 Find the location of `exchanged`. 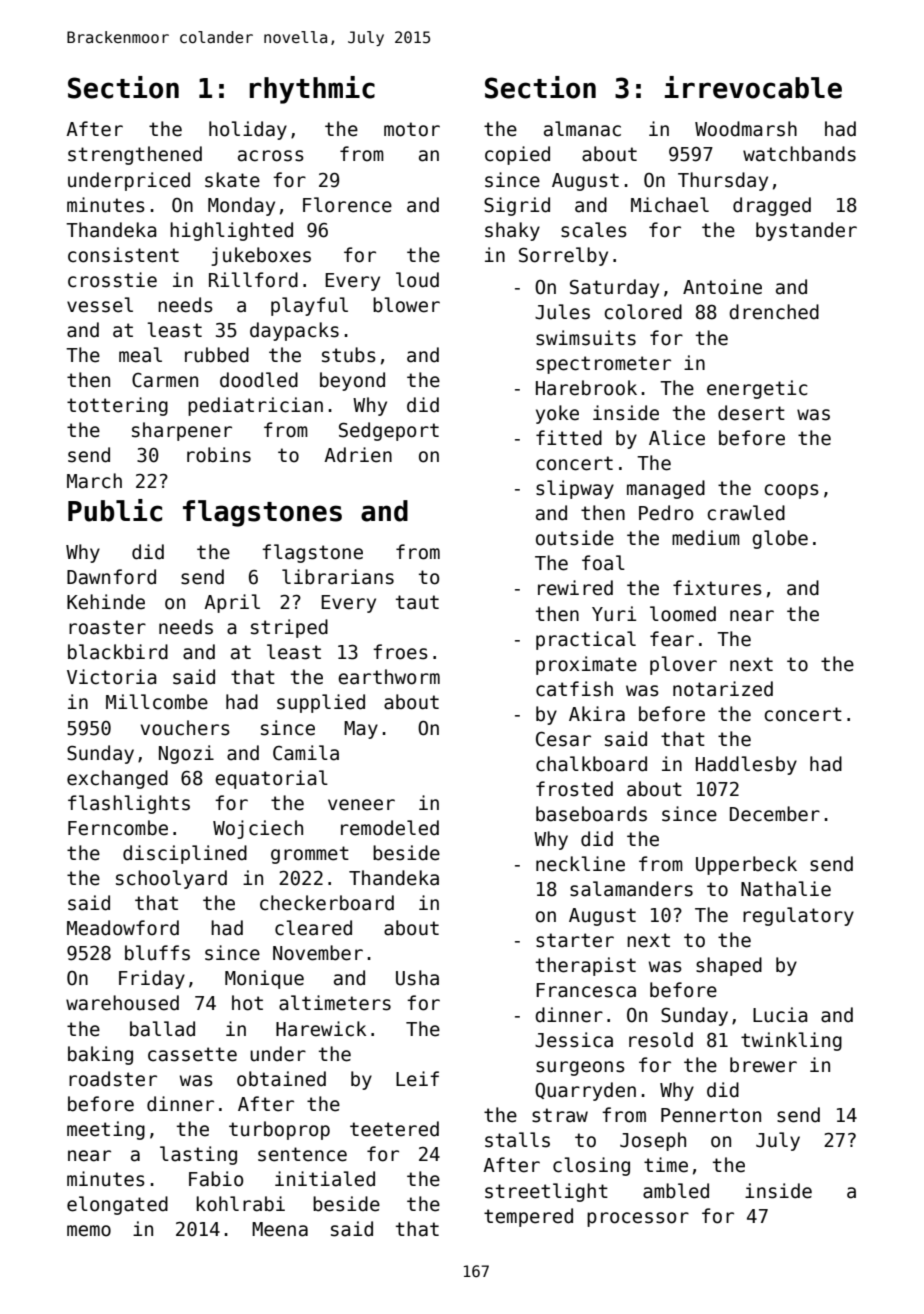

exchanged is located at coordinates (117, 779).
